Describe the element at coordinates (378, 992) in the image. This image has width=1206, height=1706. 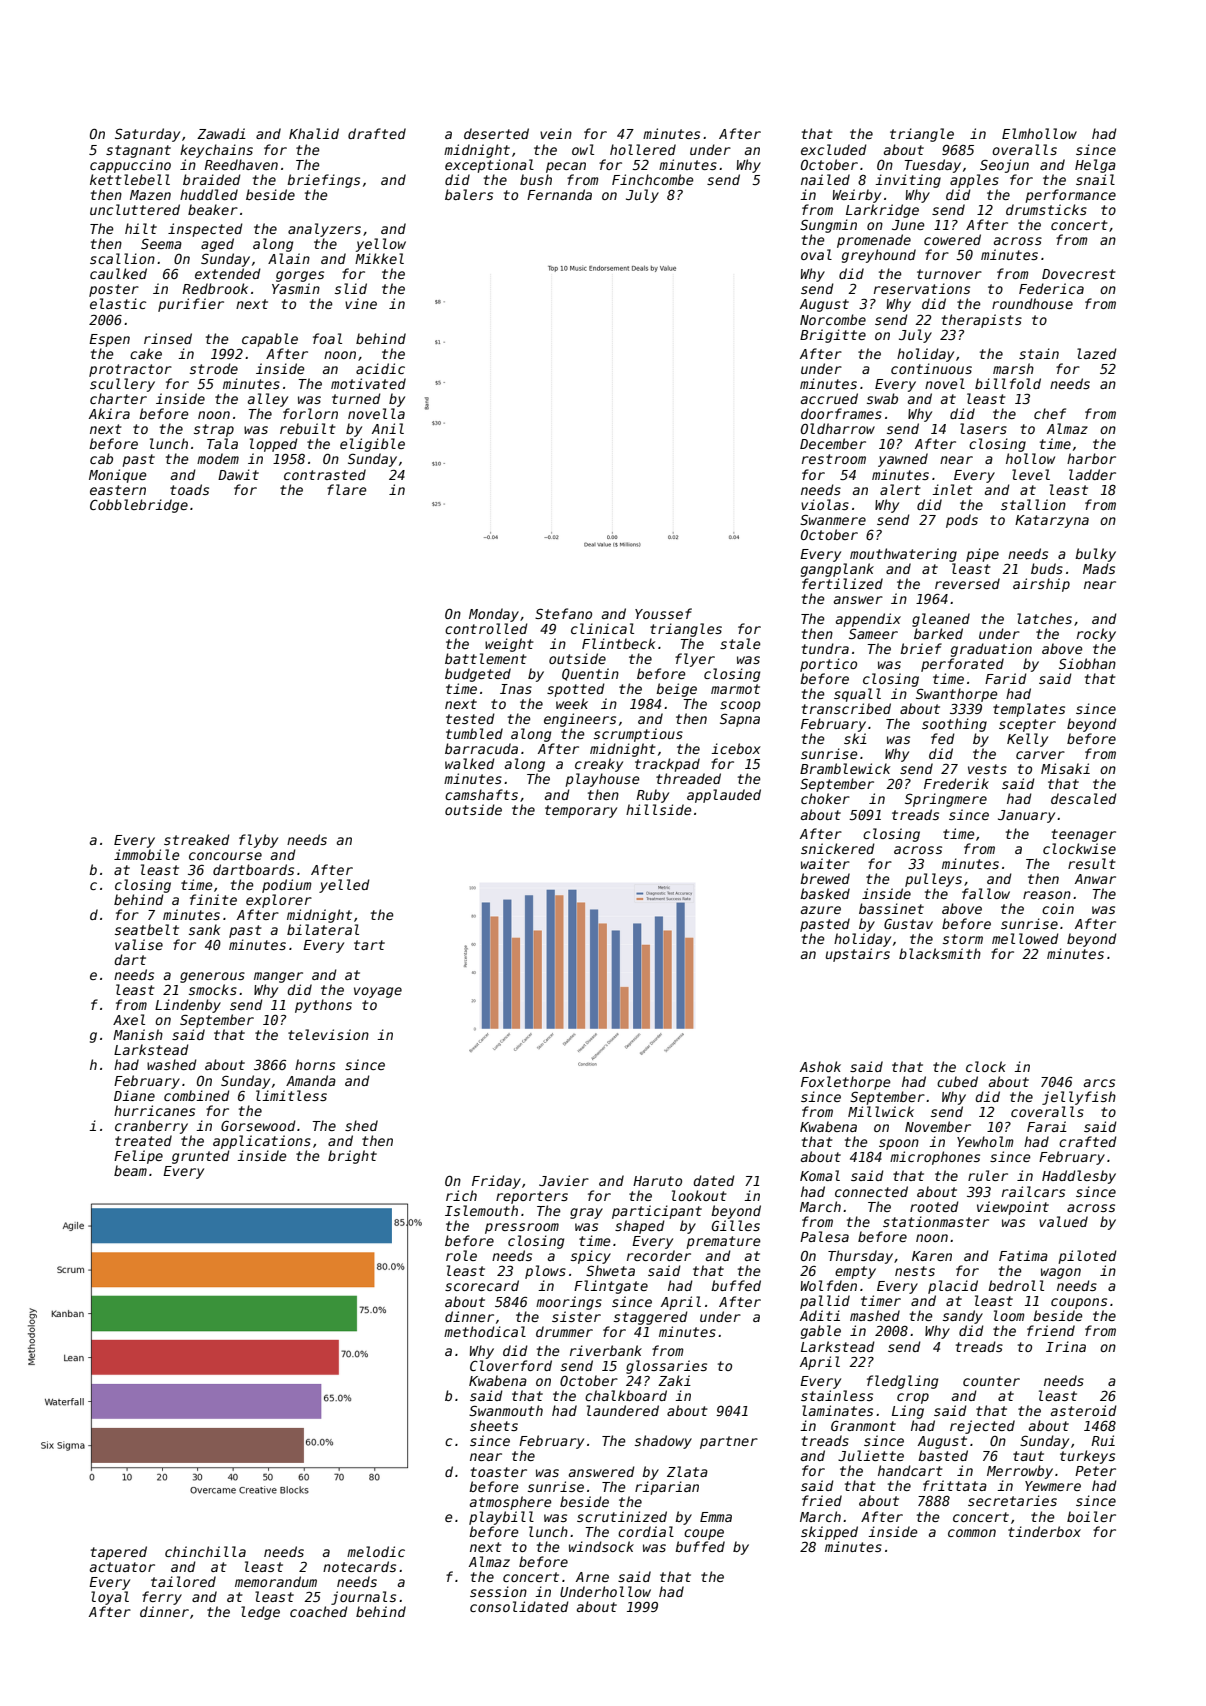
I see `voyage` at that location.
